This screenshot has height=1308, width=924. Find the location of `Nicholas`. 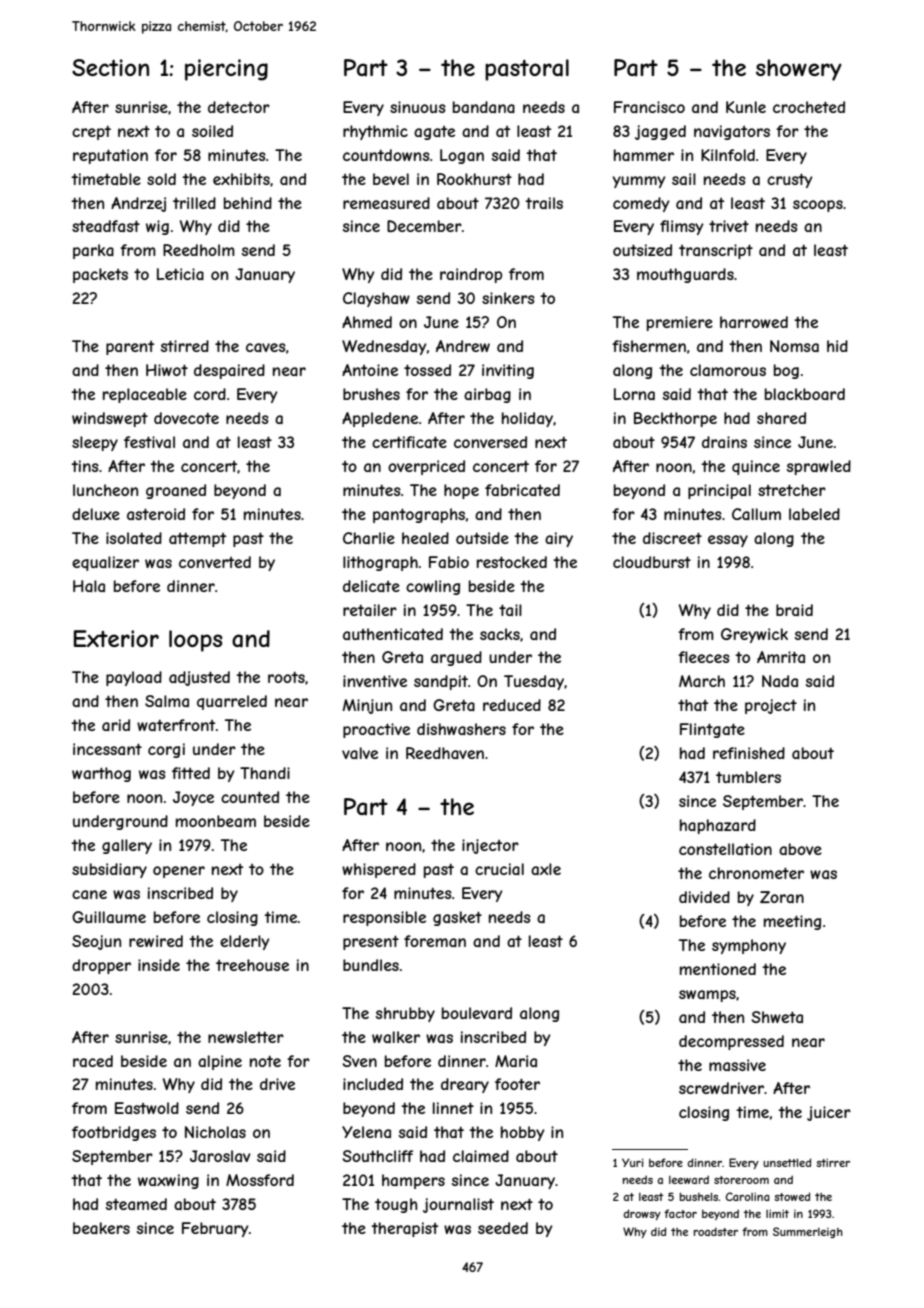

Nicholas is located at coordinates (215, 1132).
